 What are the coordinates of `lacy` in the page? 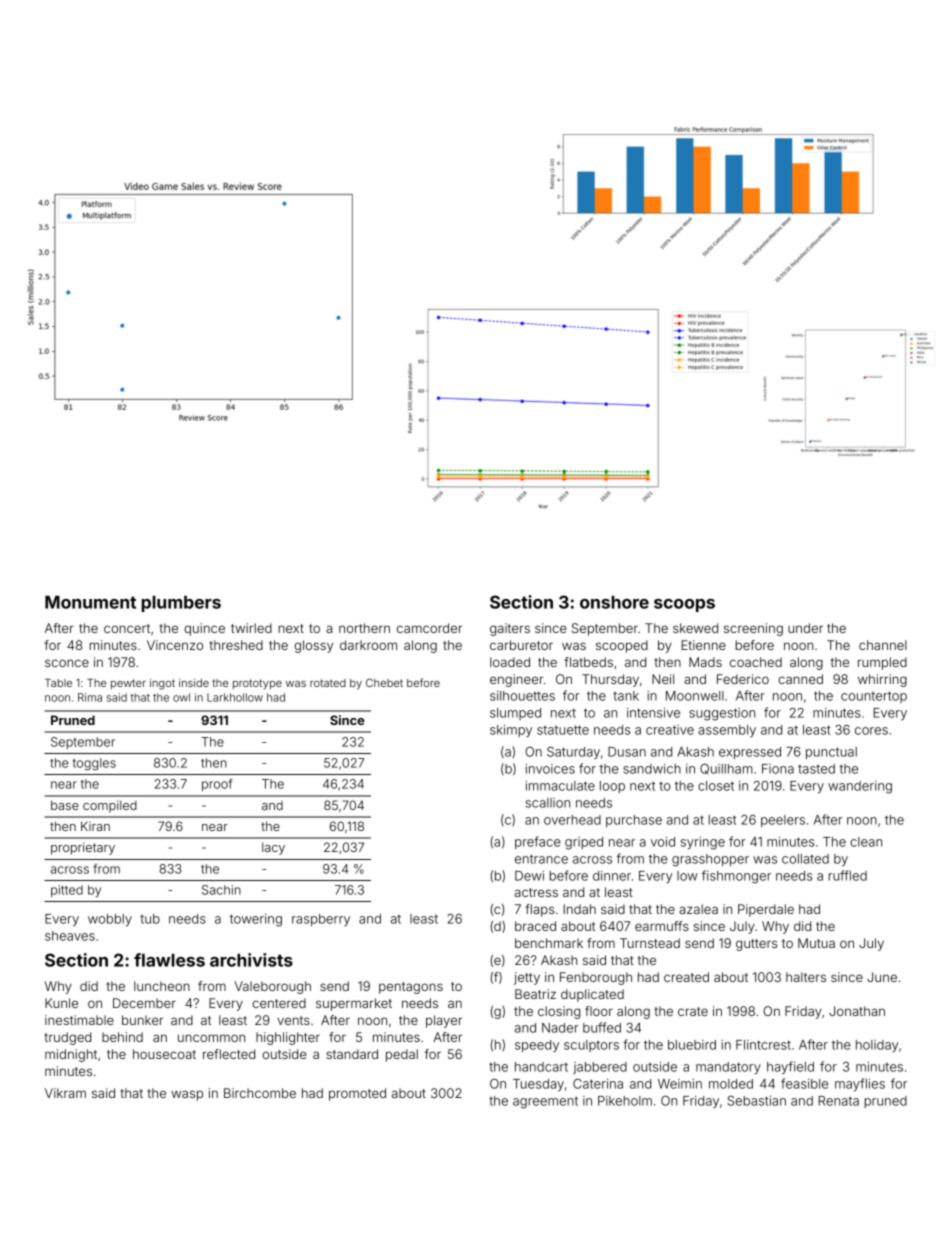 It's located at (273, 849).
